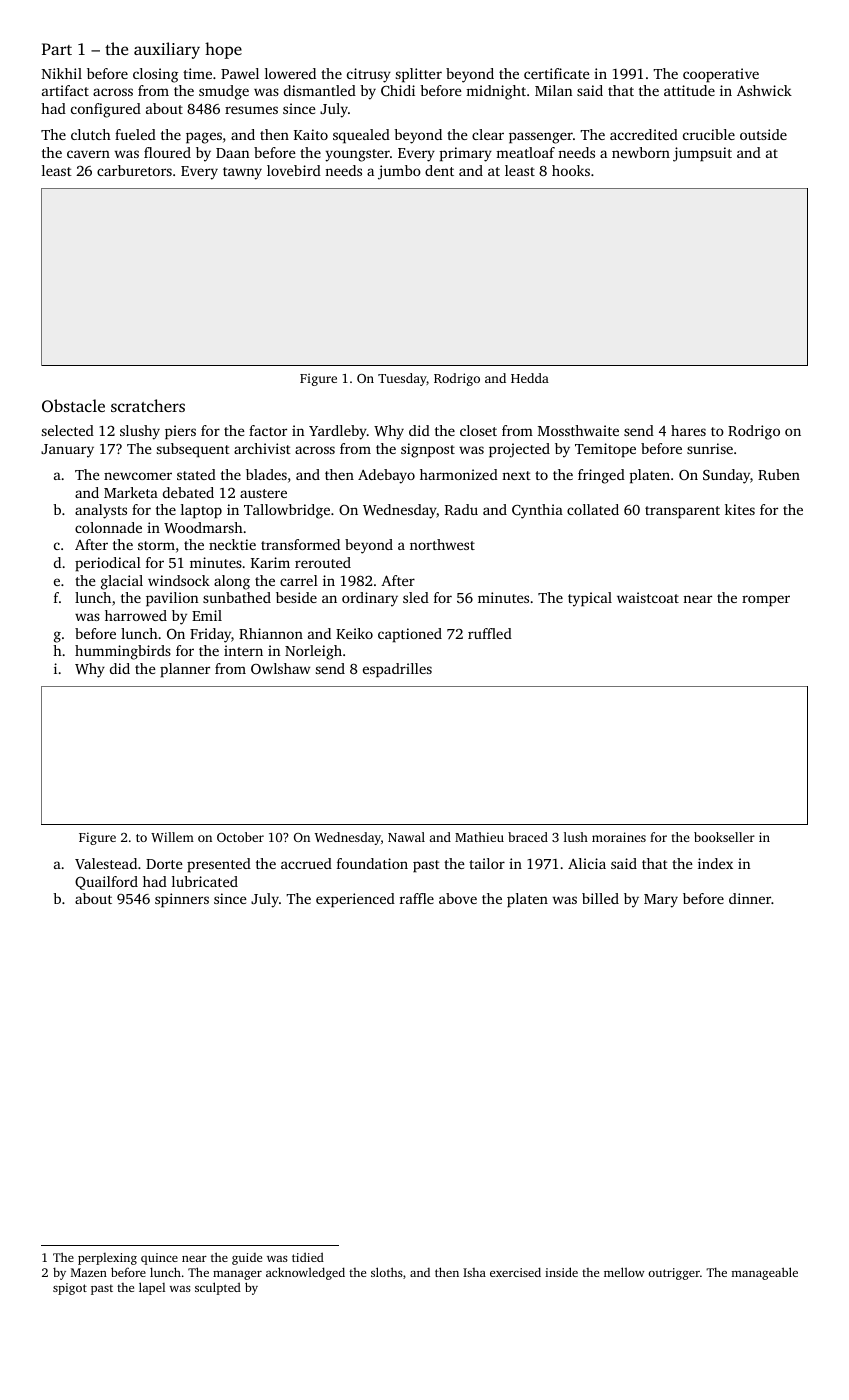 Image resolution: width=849 pixels, height=1400 pixels. What do you see at coordinates (764, 90) in the screenshot?
I see `Ashwick` at bounding box center [764, 90].
